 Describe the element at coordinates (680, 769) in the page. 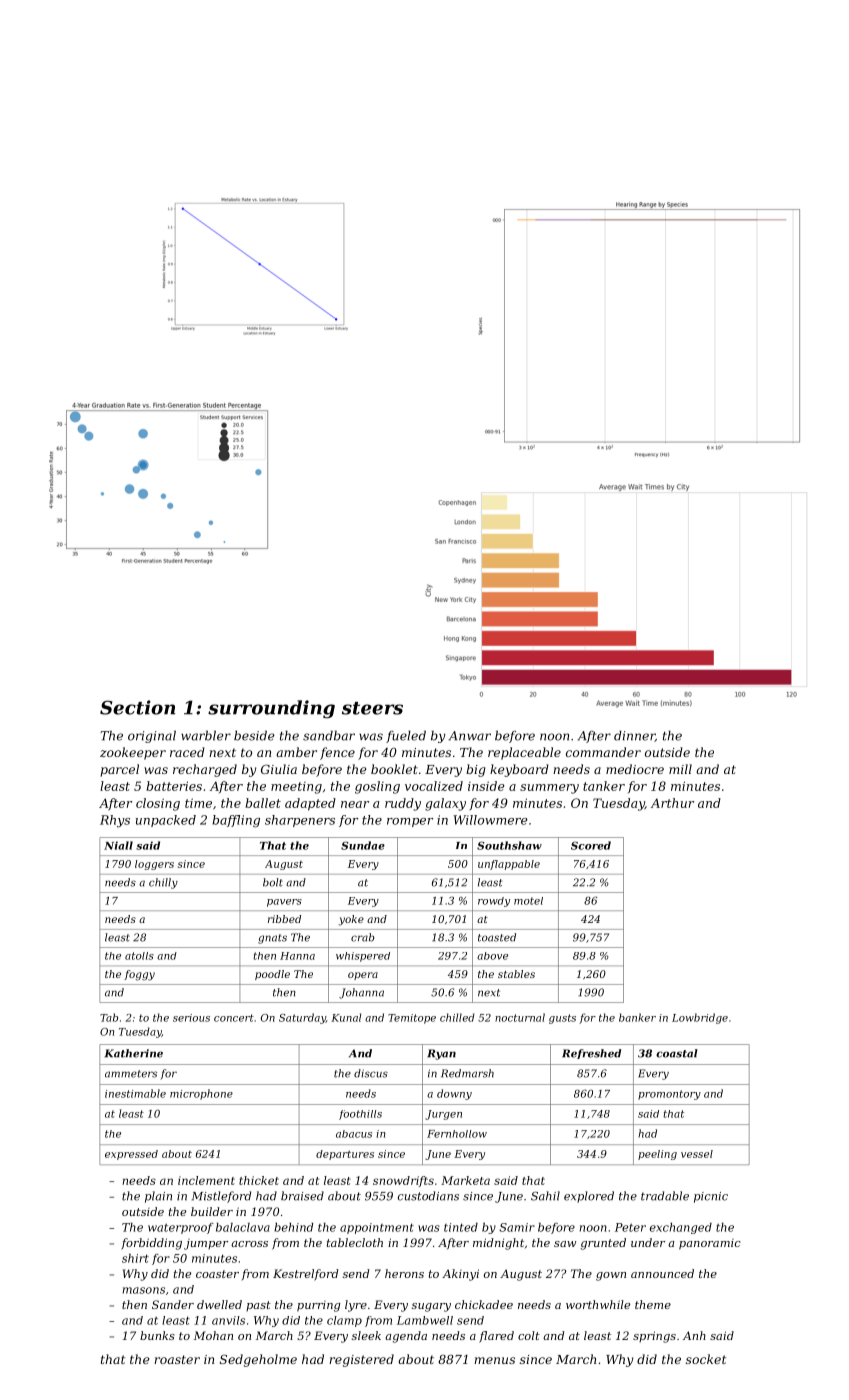

I see `mill` at that location.
